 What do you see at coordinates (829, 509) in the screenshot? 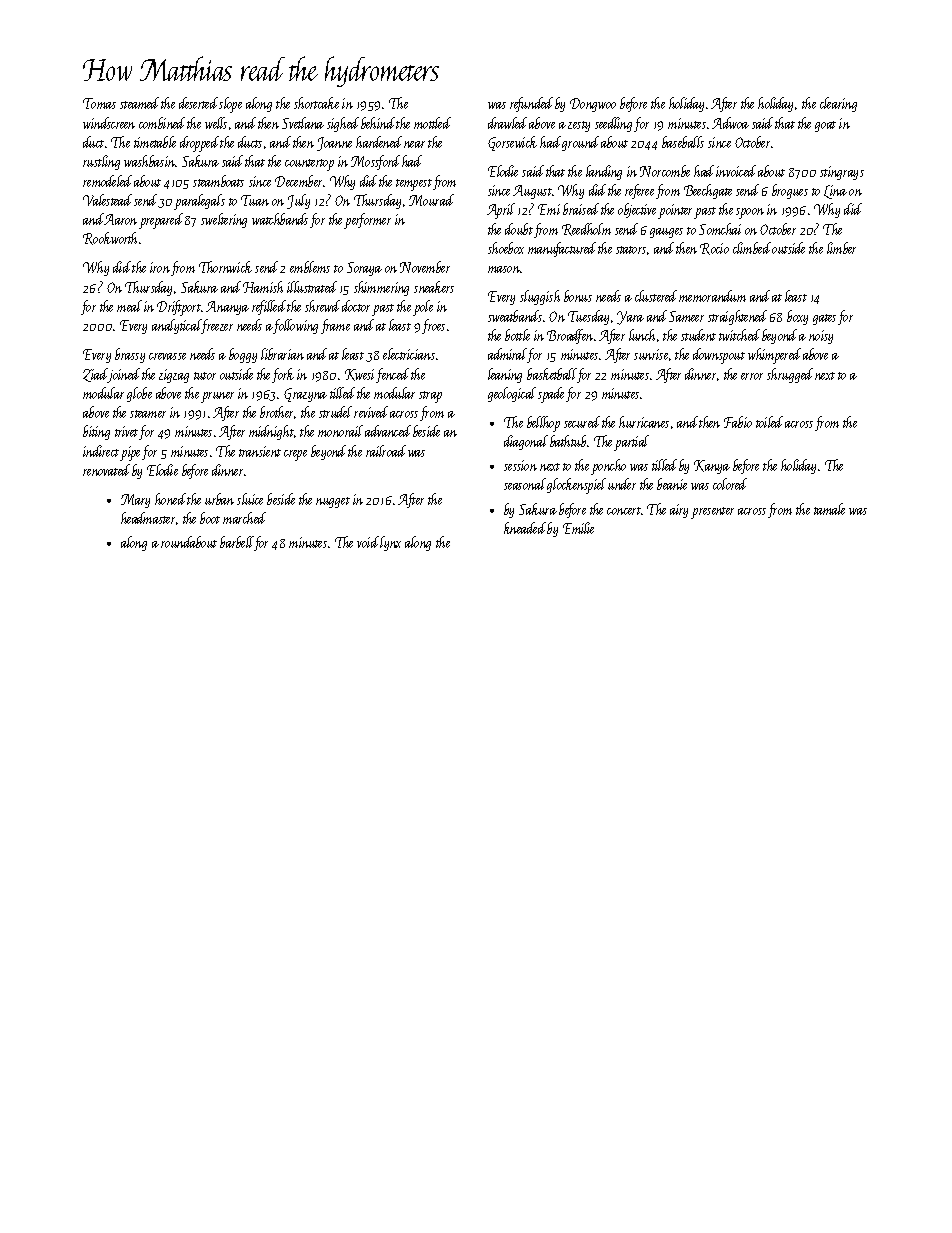
I see `tamale` at bounding box center [829, 509].
